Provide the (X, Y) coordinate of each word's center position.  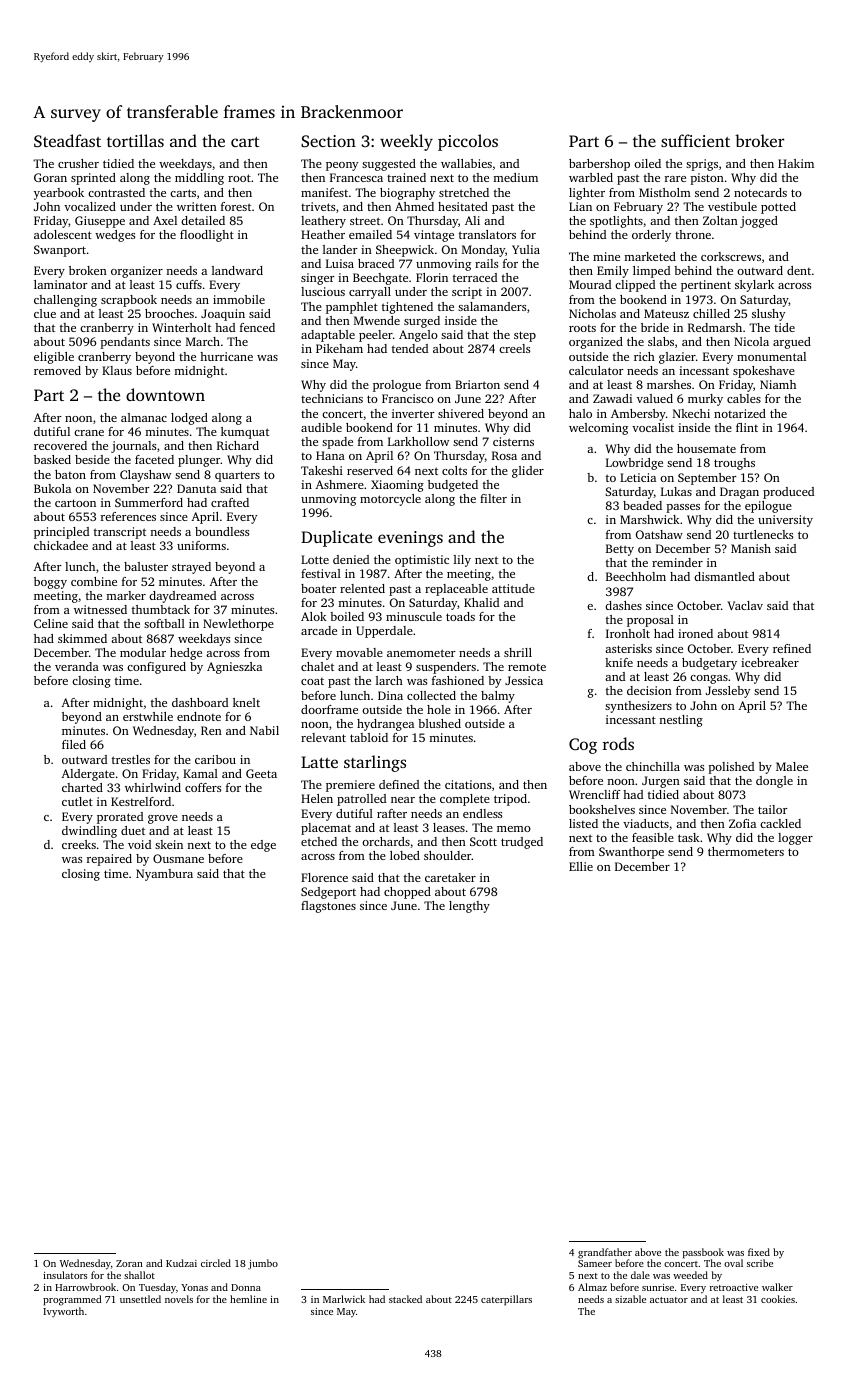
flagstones (328, 907)
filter (493, 498)
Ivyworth (63, 1312)
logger (795, 839)
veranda (77, 666)
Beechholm (636, 576)
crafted (230, 502)
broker (759, 140)
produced (788, 493)
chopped (407, 893)
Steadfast (67, 141)
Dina (390, 695)
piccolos (468, 142)
